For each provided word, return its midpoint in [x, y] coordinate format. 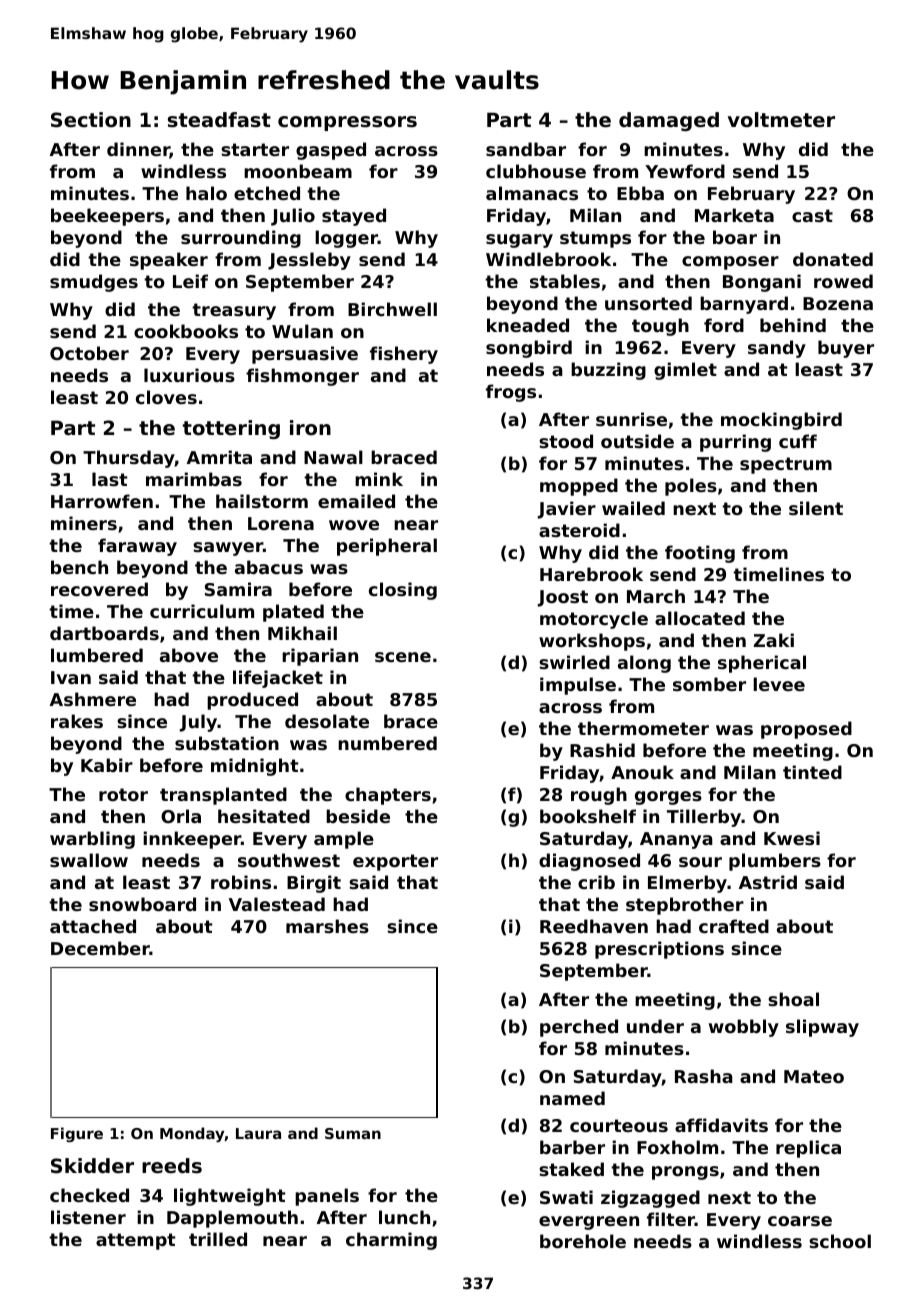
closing [403, 591]
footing [700, 554]
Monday [192, 1134]
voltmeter [781, 120]
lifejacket [278, 679]
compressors [347, 123]
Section [91, 120]
